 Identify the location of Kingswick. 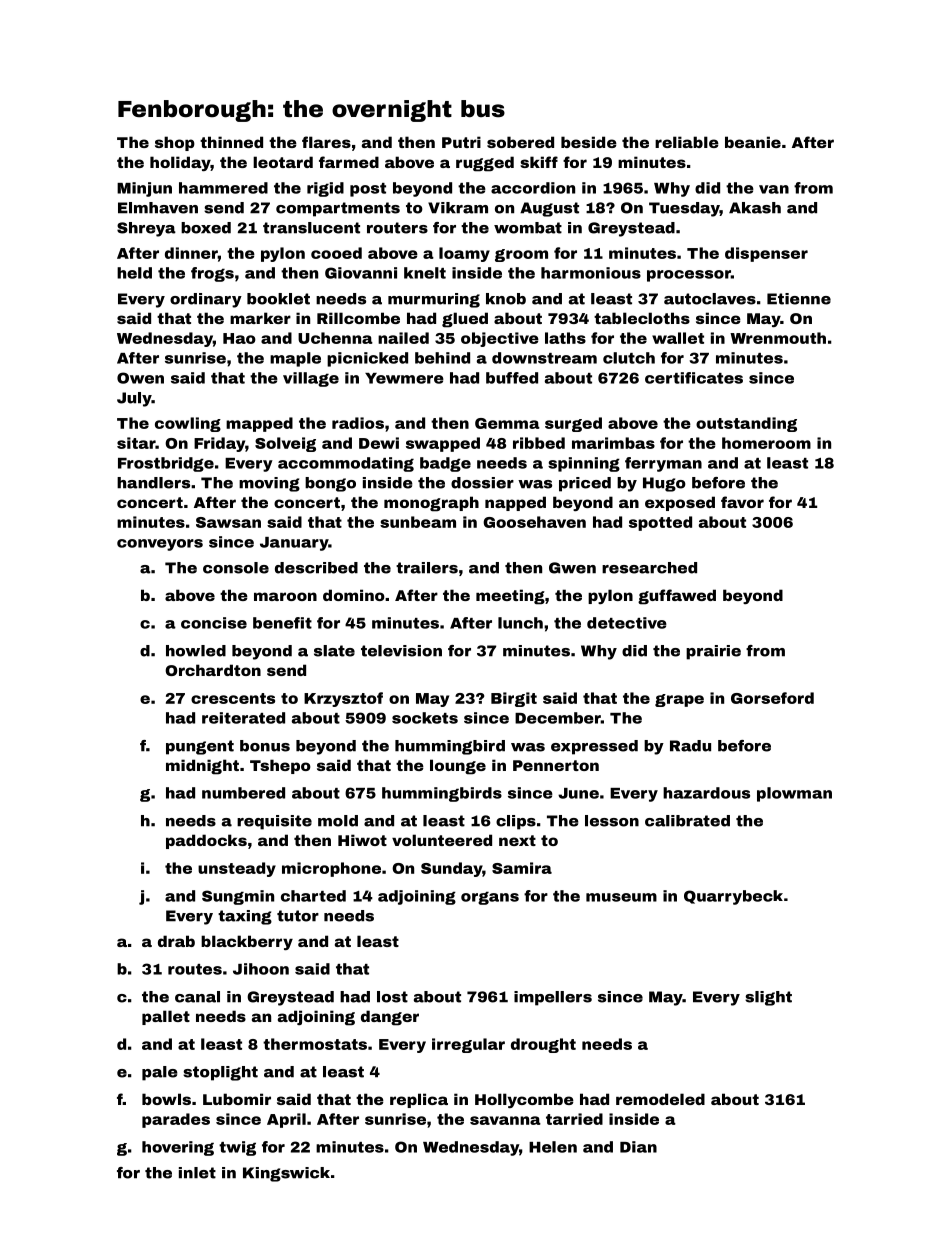
(286, 1174).
